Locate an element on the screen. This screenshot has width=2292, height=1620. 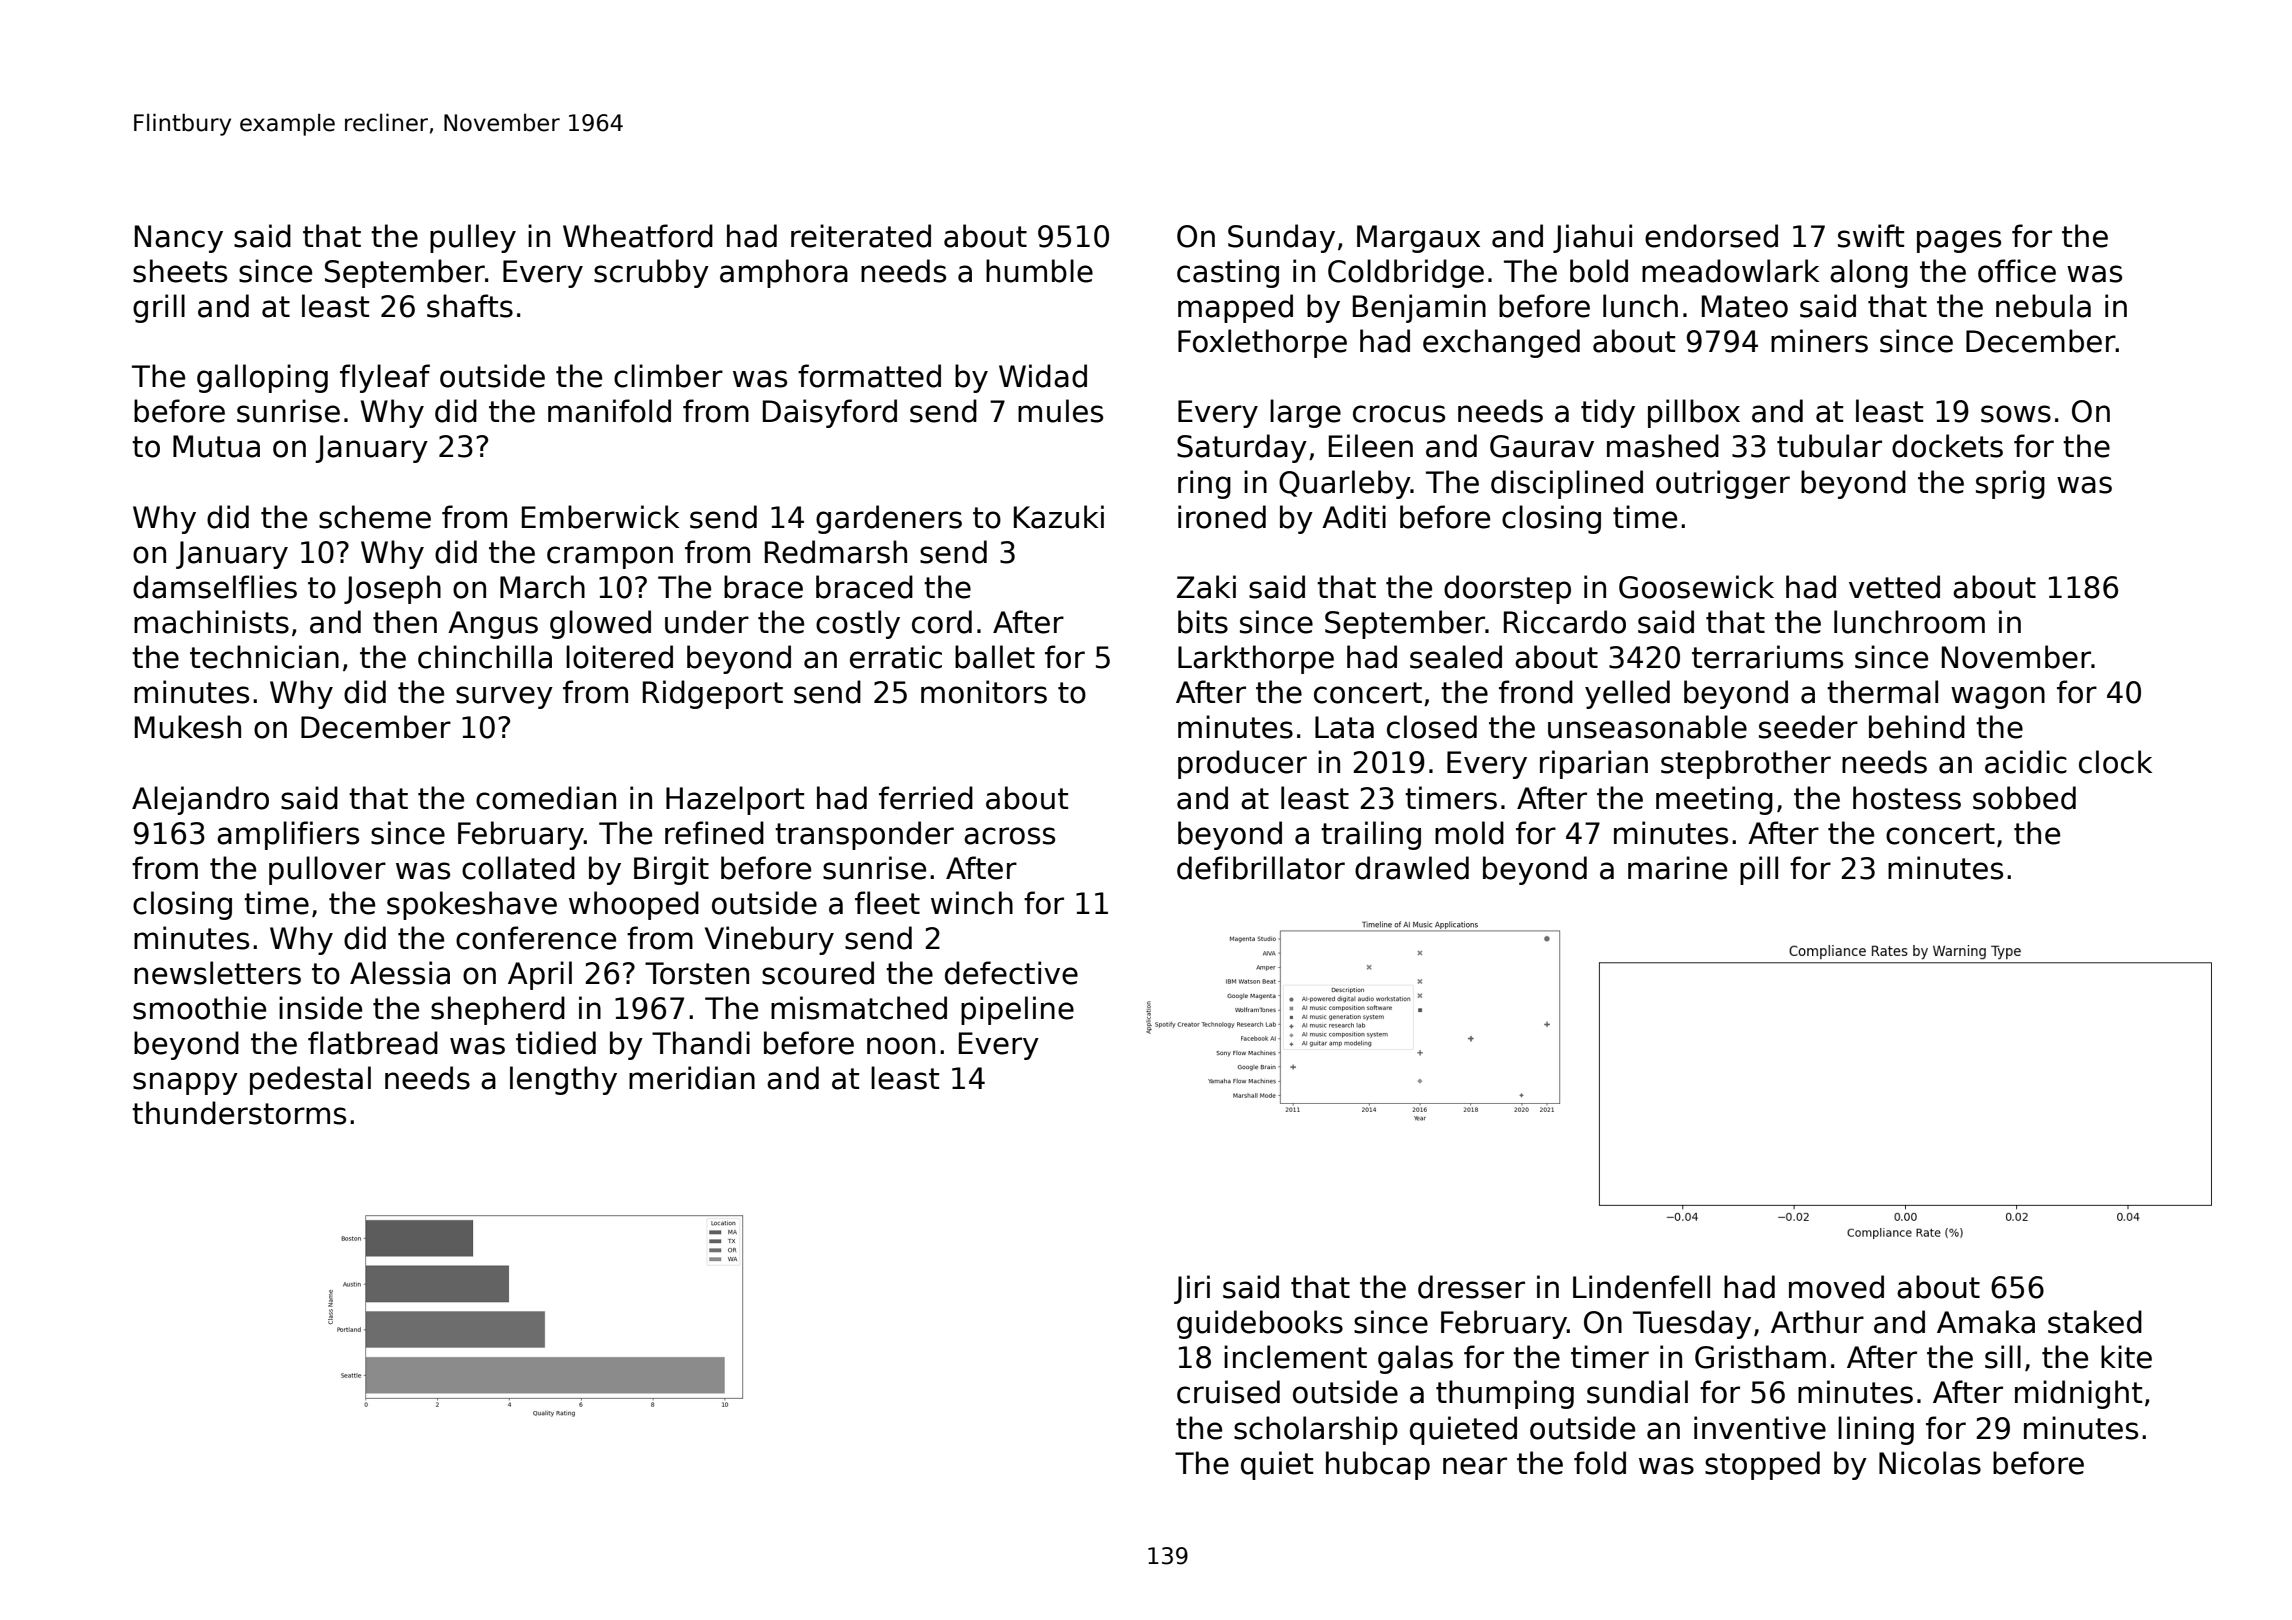
snappy is located at coordinates (185, 1083).
